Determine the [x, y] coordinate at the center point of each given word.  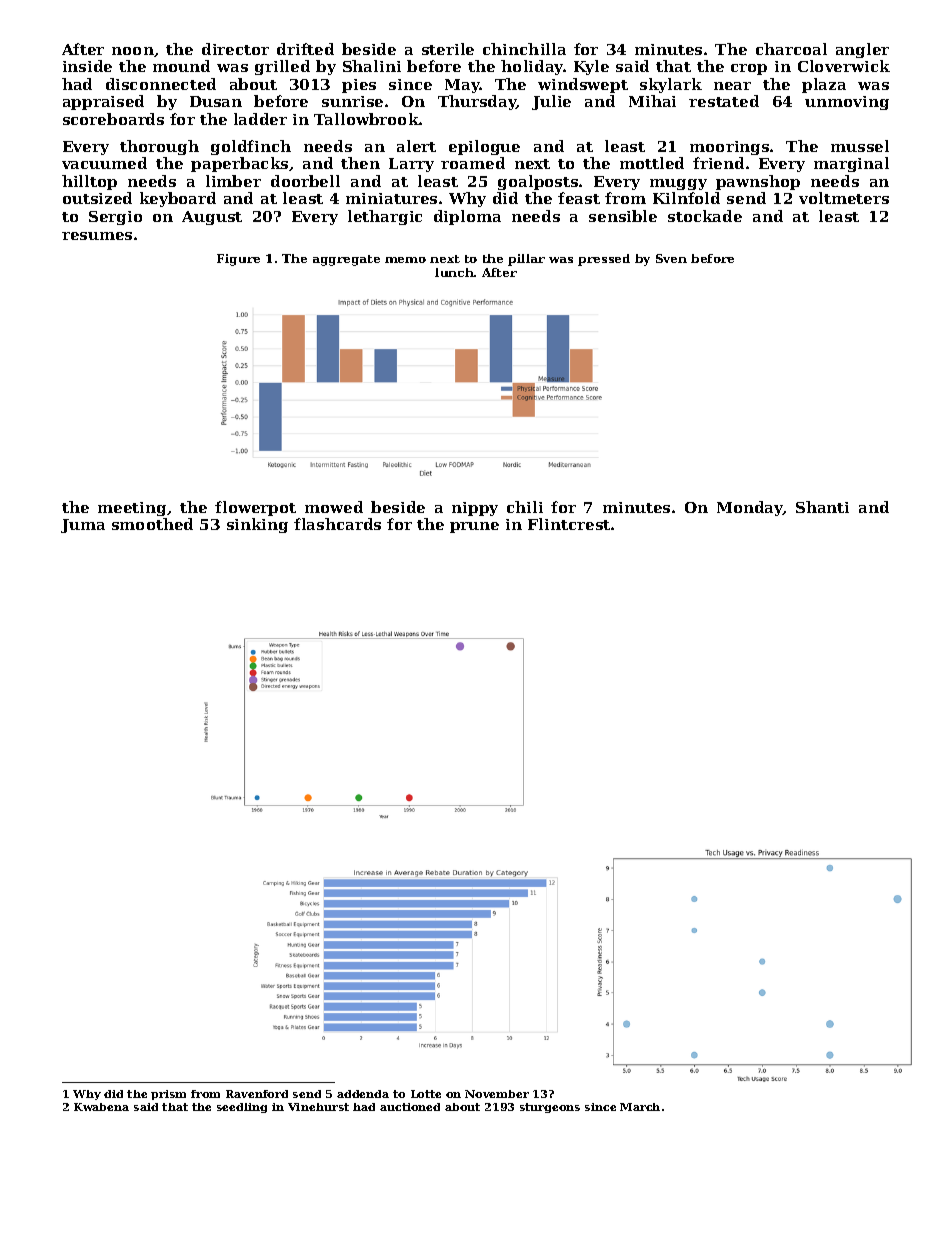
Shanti [822, 507]
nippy [475, 509]
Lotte [426, 1094]
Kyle [591, 67]
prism [168, 1095]
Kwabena [101, 1107]
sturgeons [550, 1108]
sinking [257, 525]
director [235, 49]
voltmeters [844, 198]
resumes [97, 236]
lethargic [385, 217]
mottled [652, 163]
